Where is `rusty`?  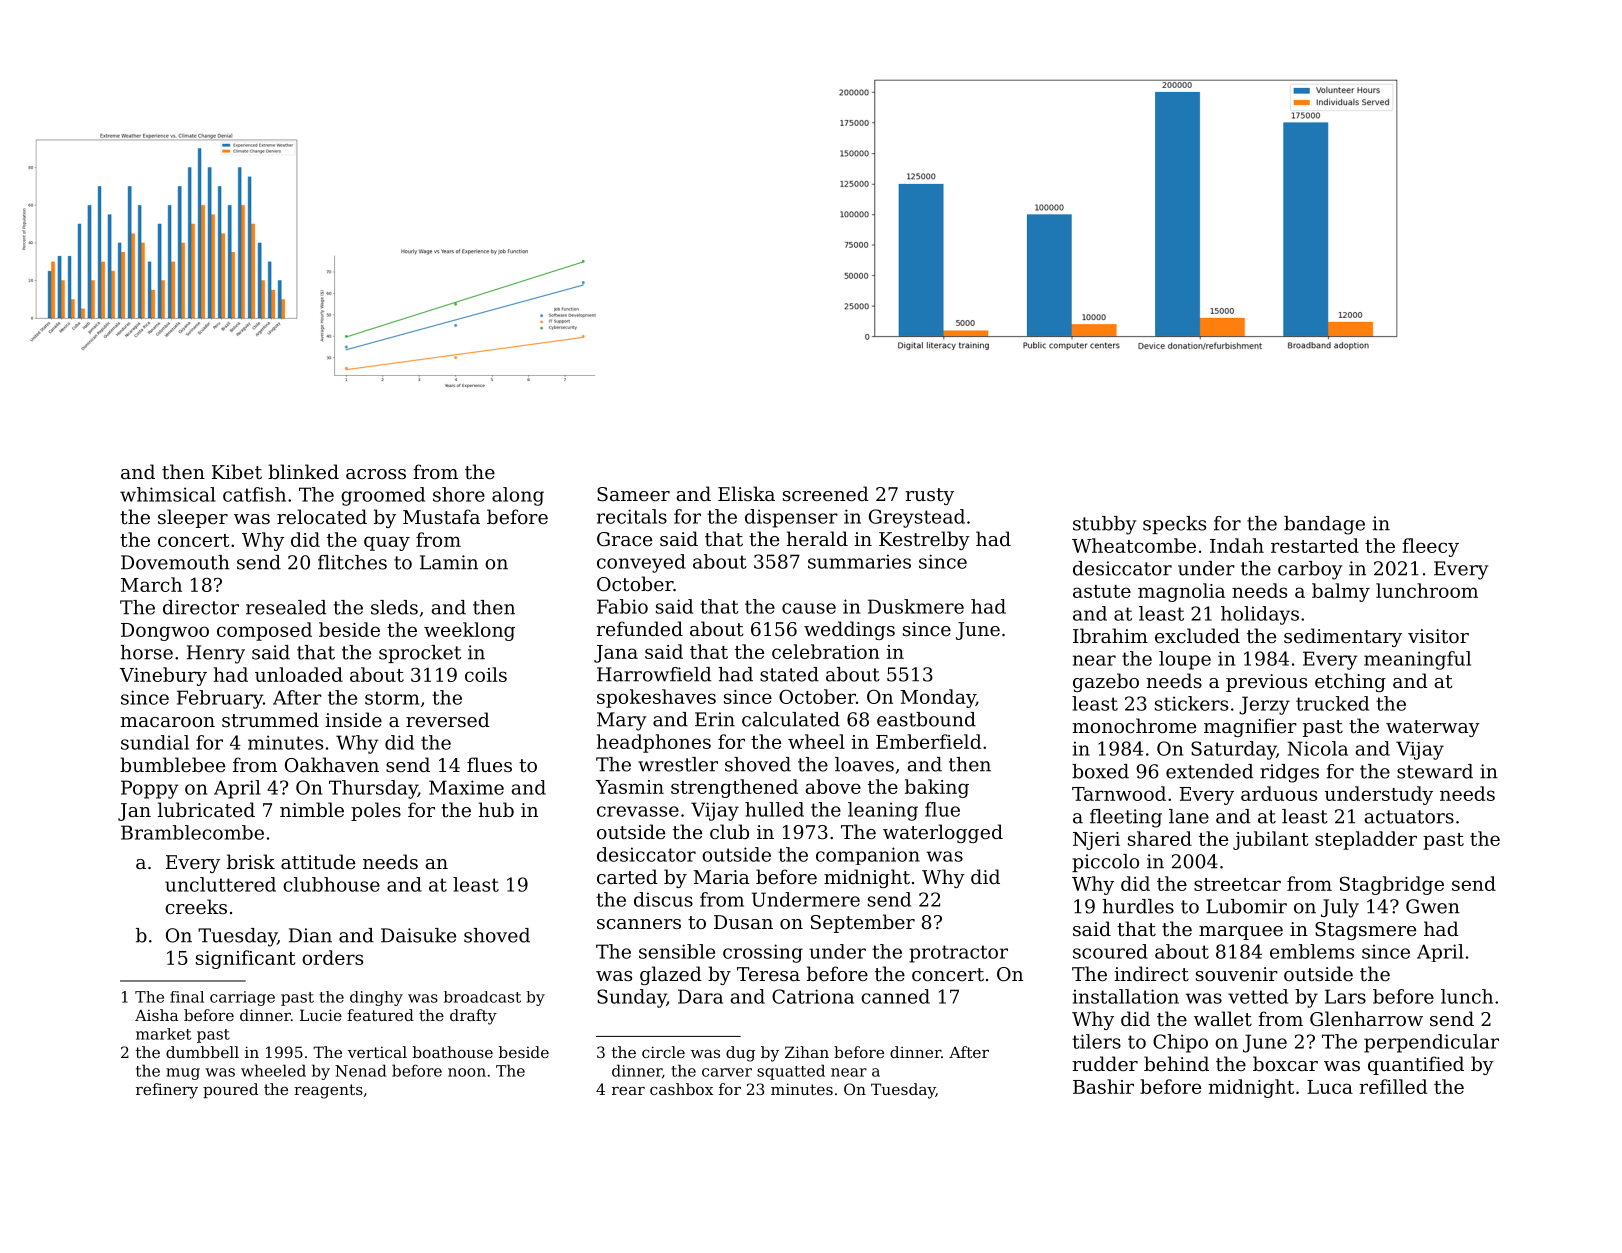 rusty is located at coordinates (929, 496).
